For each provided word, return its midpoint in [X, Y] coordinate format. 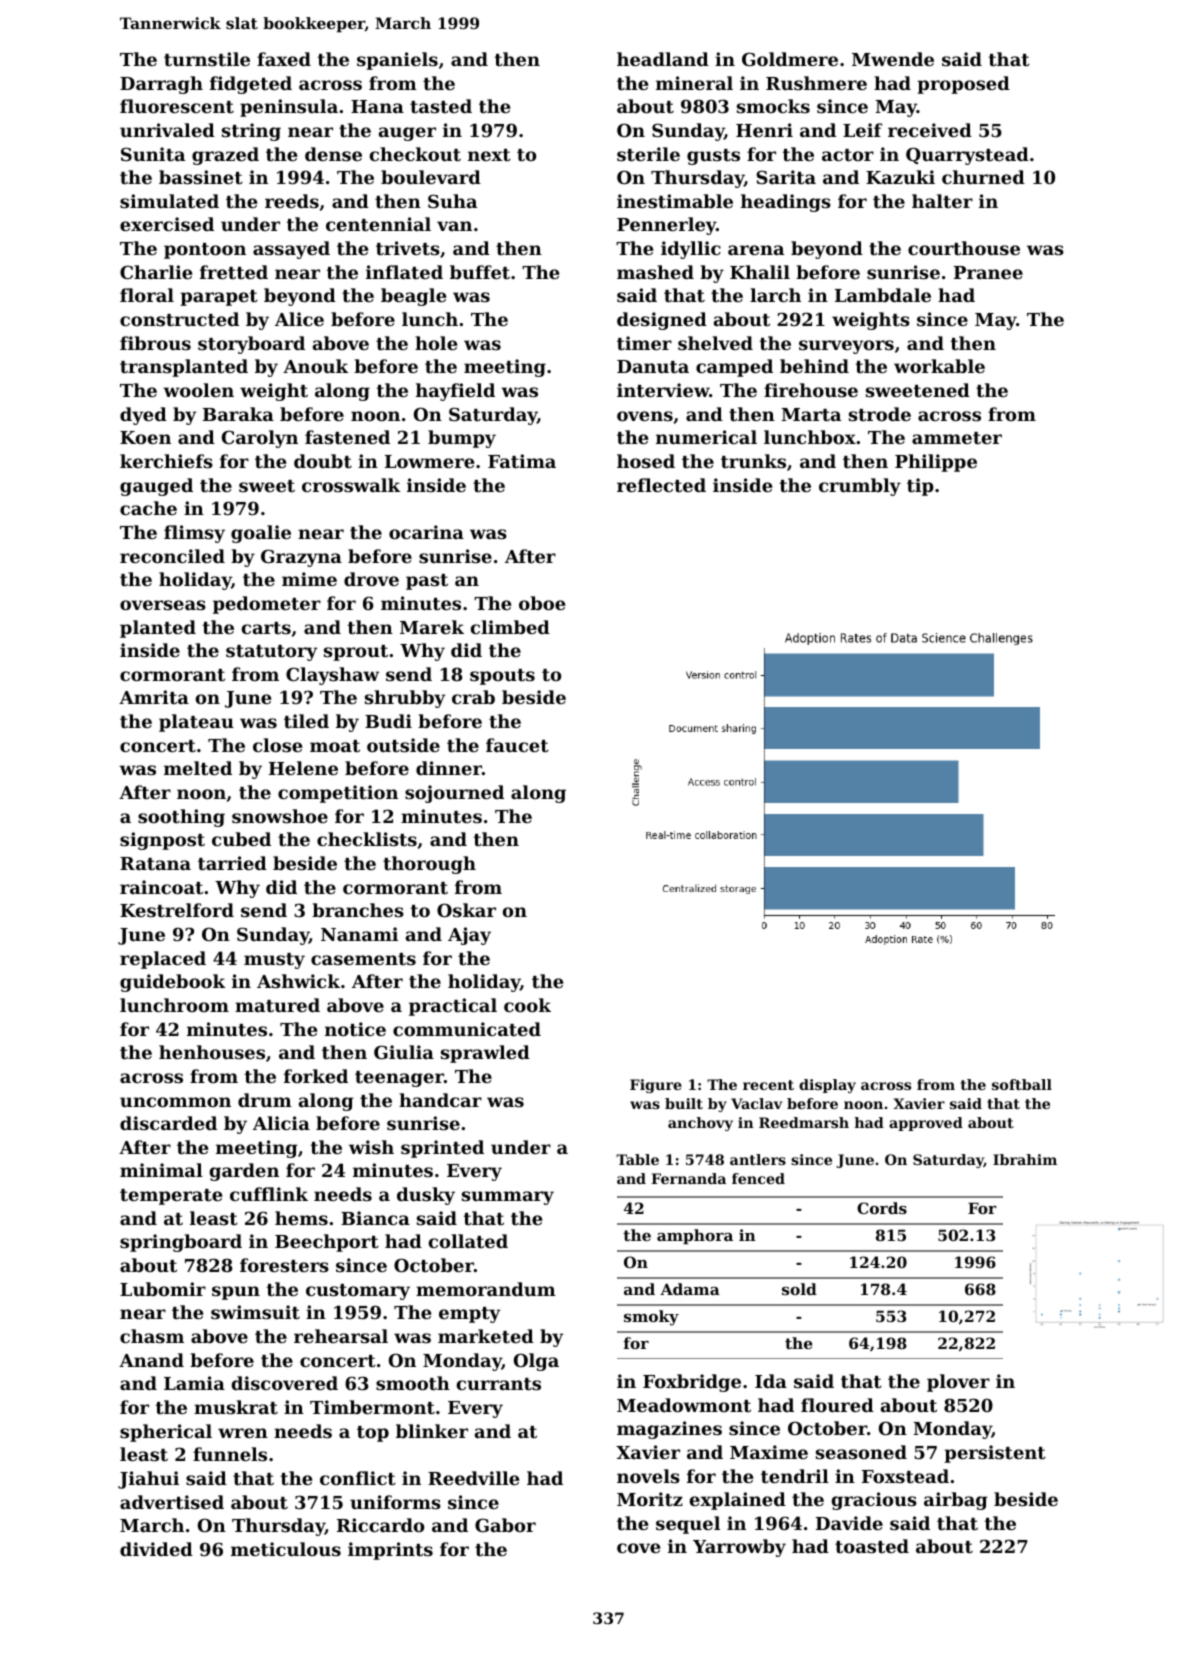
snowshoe [280, 816]
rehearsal [341, 1336]
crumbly [860, 487]
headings [786, 203]
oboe [542, 603]
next [489, 155]
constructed [179, 319]
